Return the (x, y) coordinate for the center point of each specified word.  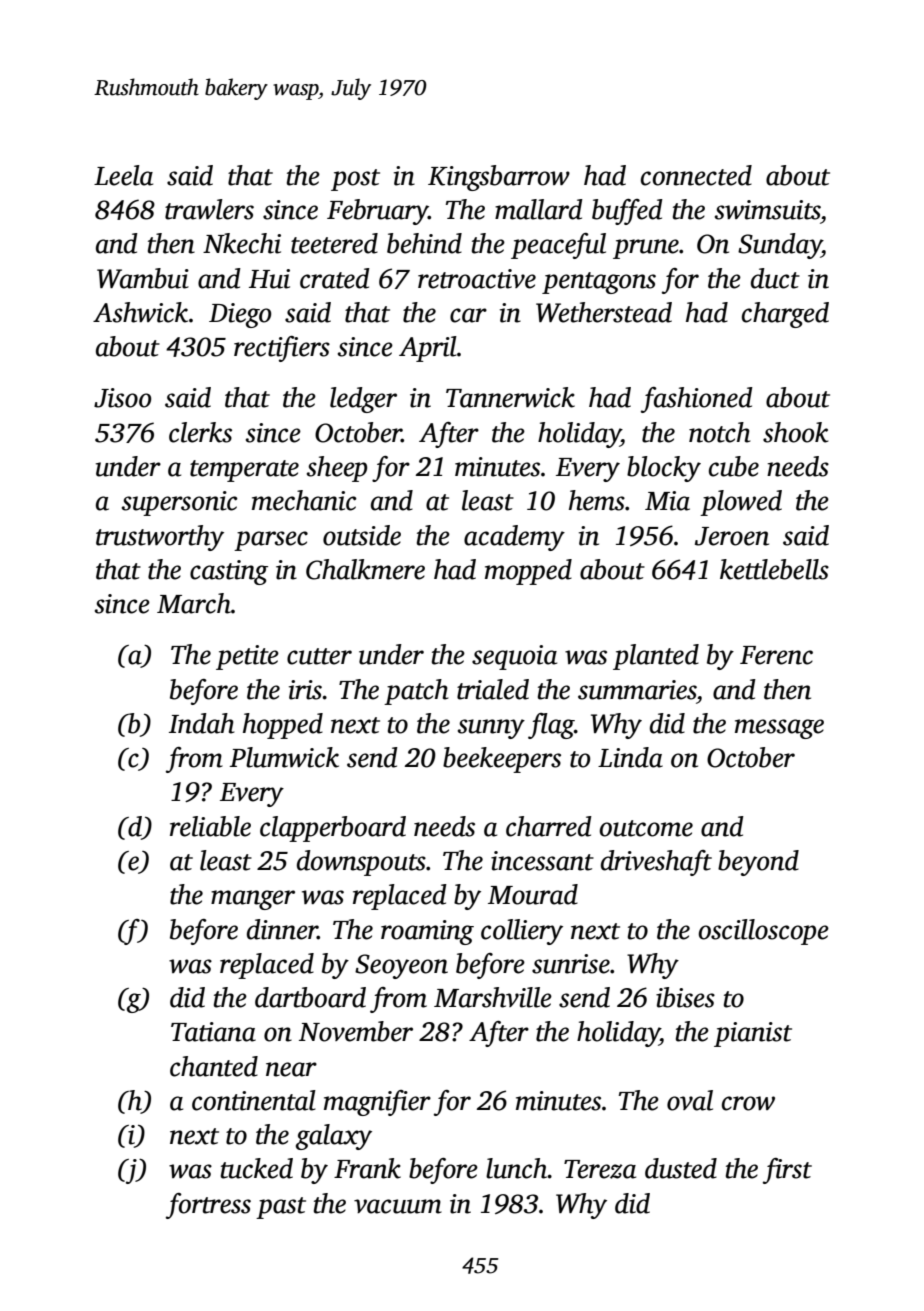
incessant (542, 861)
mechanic (304, 500)
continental (254, 1100)
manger (253, 900)
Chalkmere (365, 569)
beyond (758, 863)
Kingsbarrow (499, 178)
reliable (210, 826)
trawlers (209, 209)
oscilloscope (763, 932)
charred (549, 826)
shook (795, 432)
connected (696, 175)
